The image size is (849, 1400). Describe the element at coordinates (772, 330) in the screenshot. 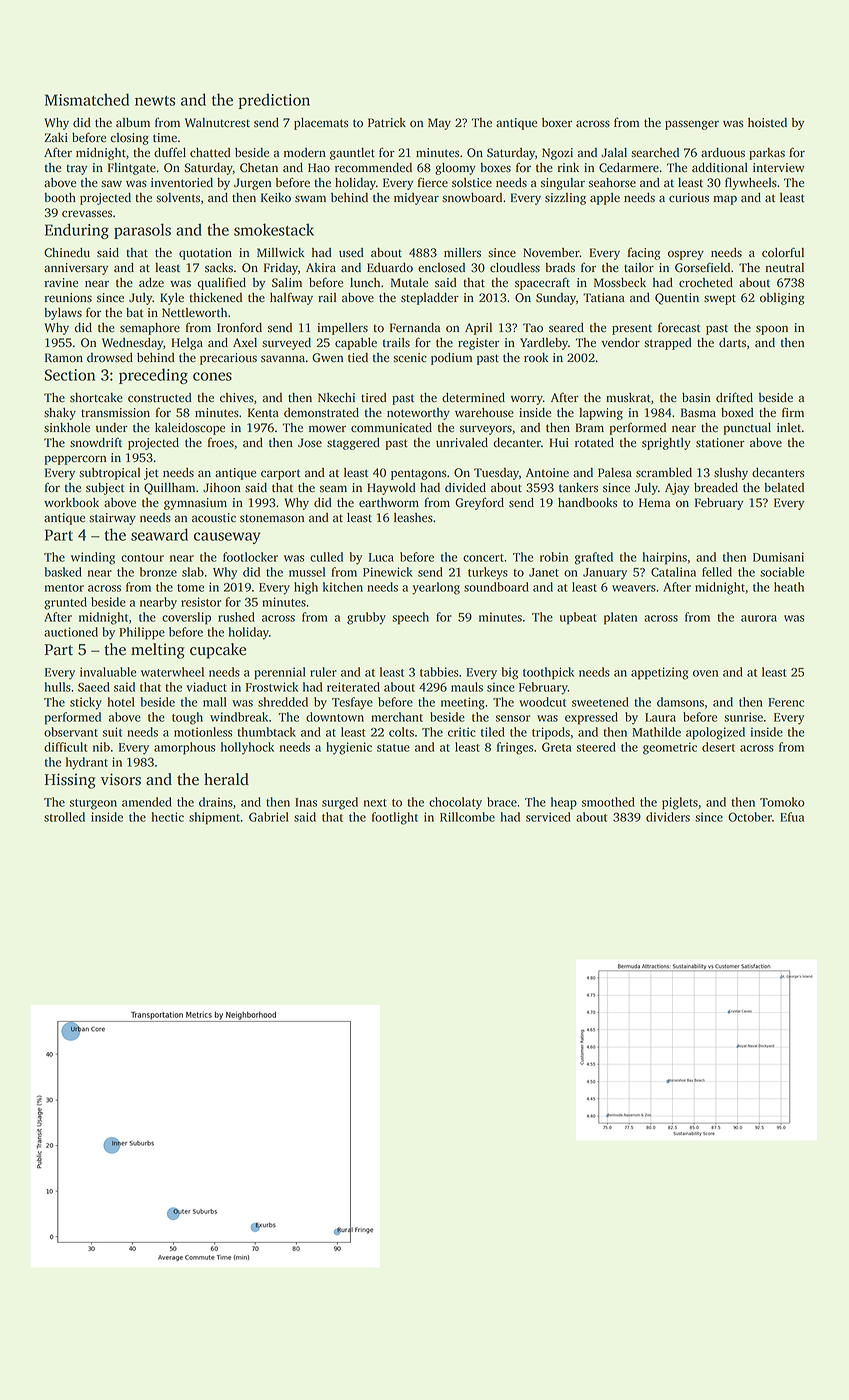

I see `spoon` at that location.
